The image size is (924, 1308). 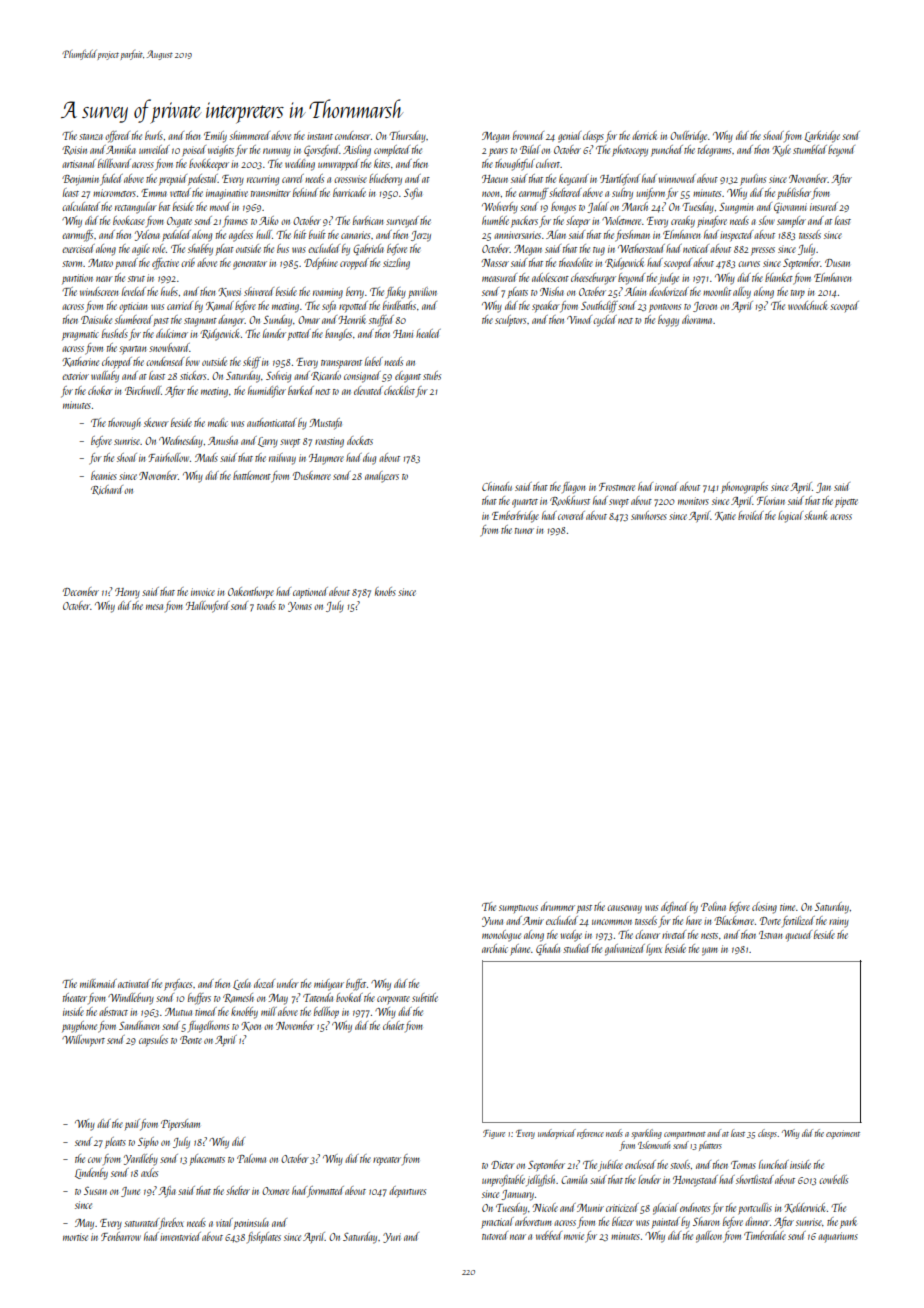 I want to click on sumptuous, so click(x=518, y=909).
